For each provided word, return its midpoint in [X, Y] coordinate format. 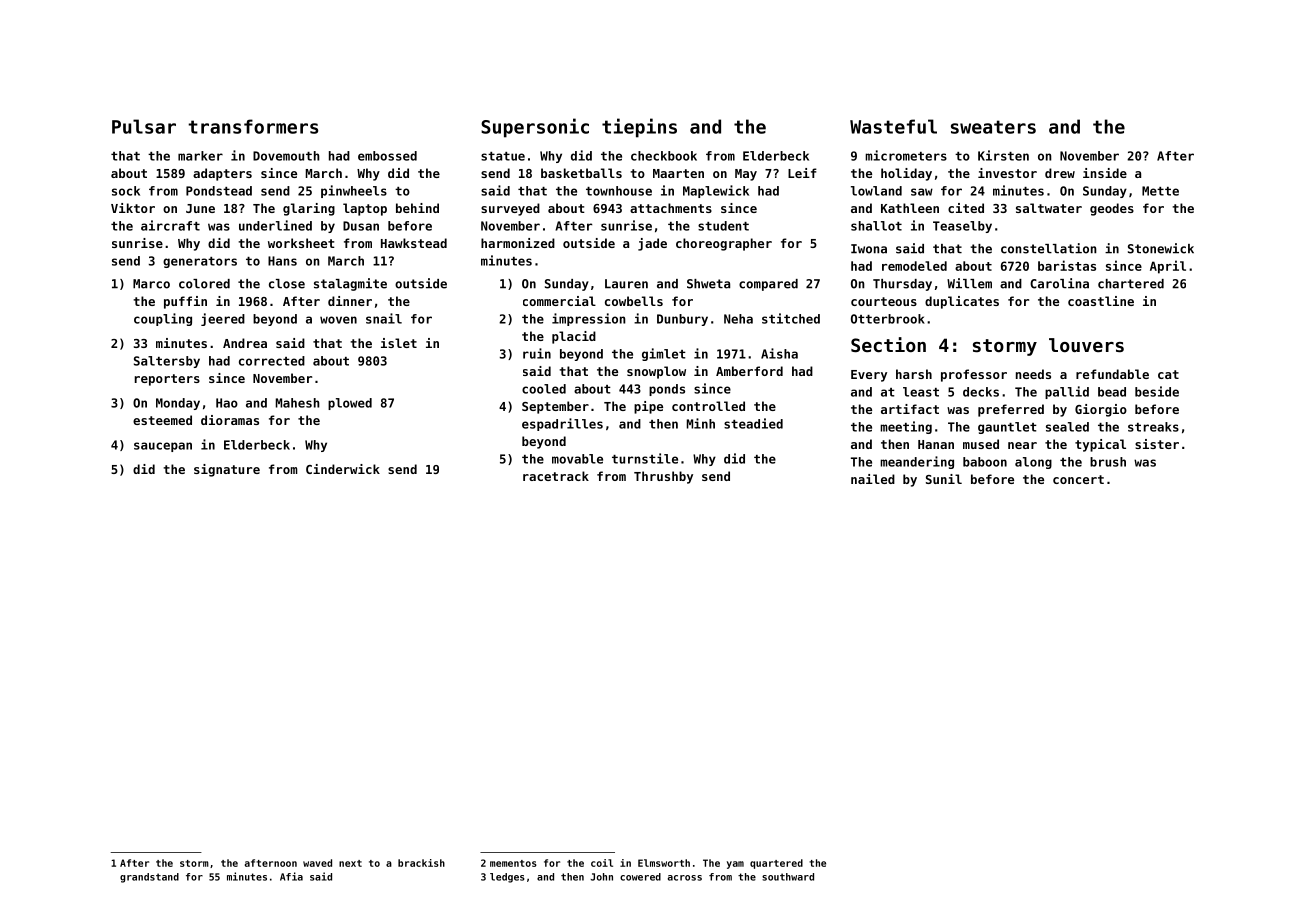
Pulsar [144, 126]
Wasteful [893, 126]
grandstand [149, 878]
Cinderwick [343, 469]
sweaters [993, 127]
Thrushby [663, 477]
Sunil [944, 479]
